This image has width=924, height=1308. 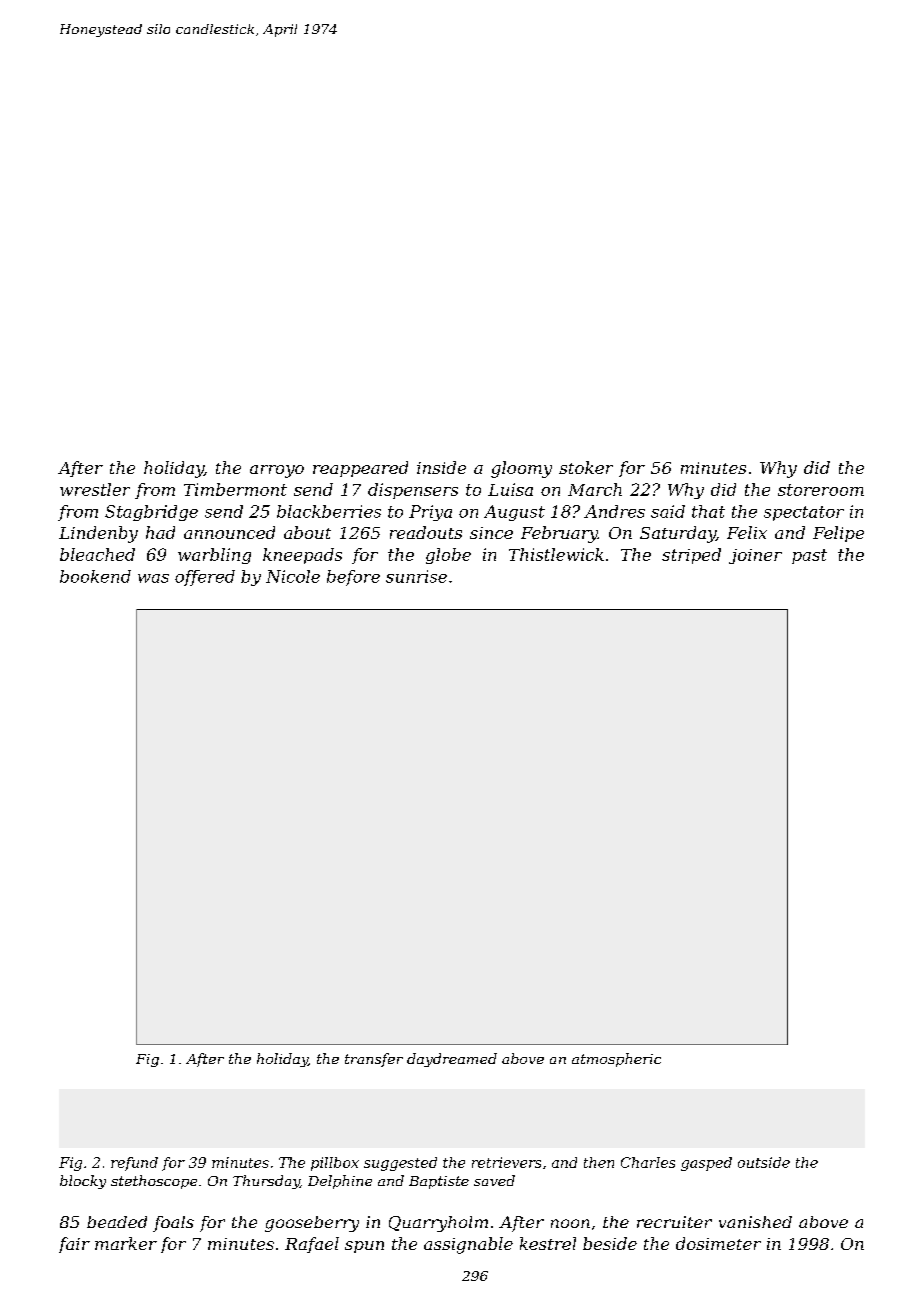 I want to click on daydreamed, so click(x=452, y=1060).
